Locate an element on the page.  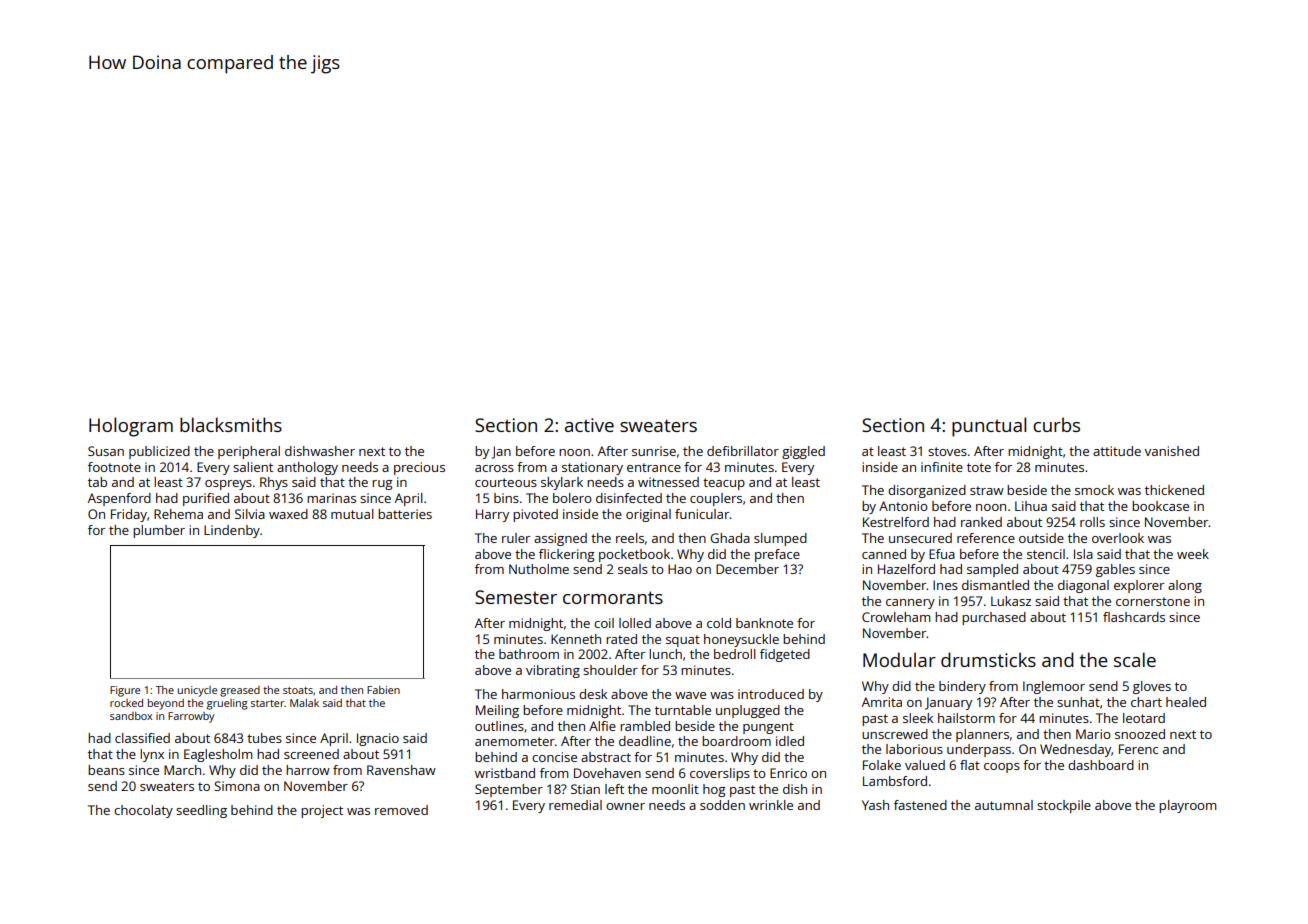
preface is located at coordinates (777, 555).
